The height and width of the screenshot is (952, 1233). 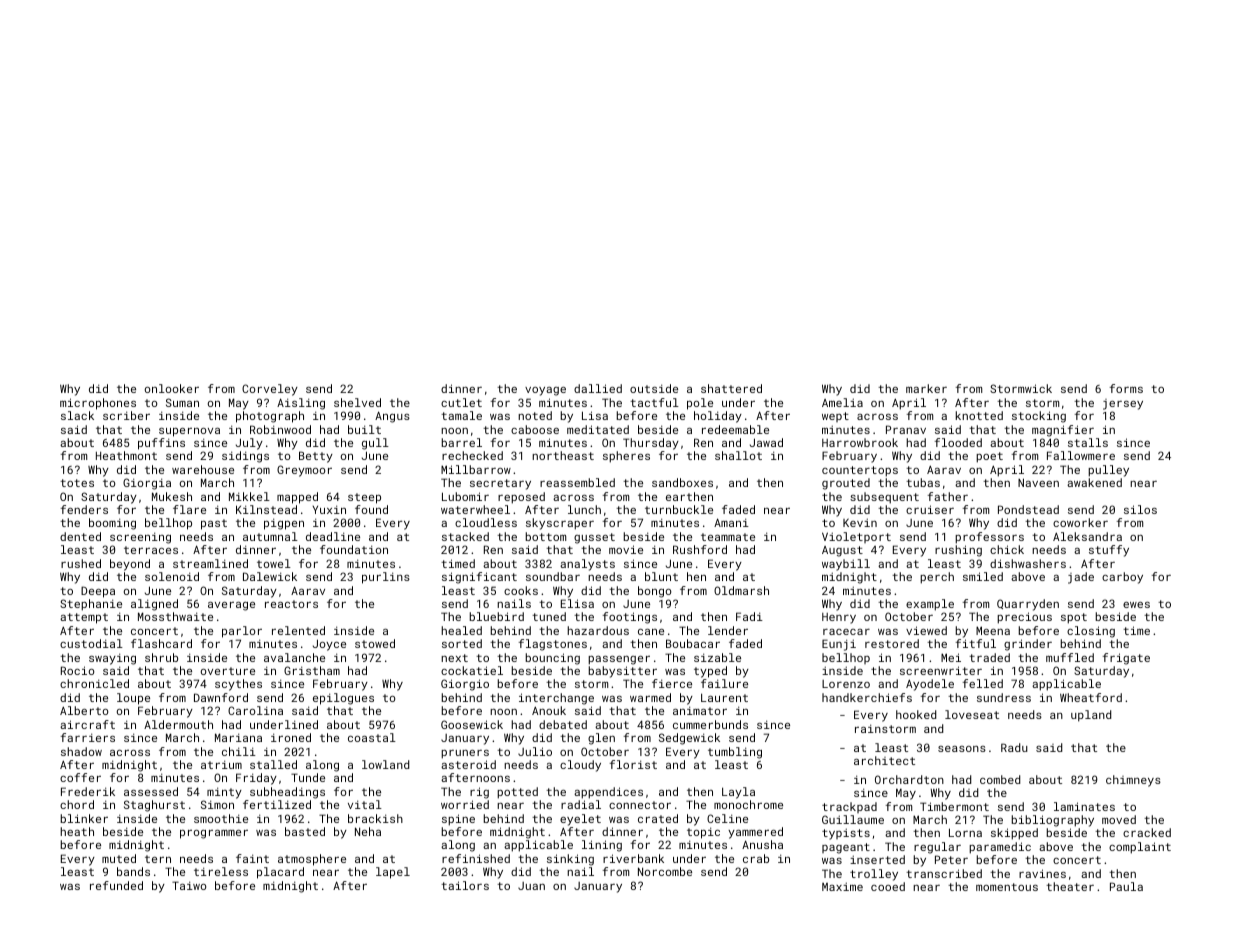 What do you see at coordinates (87, 737) in the screenshot?
I see `farriers` at bounding box center [87, 737].
